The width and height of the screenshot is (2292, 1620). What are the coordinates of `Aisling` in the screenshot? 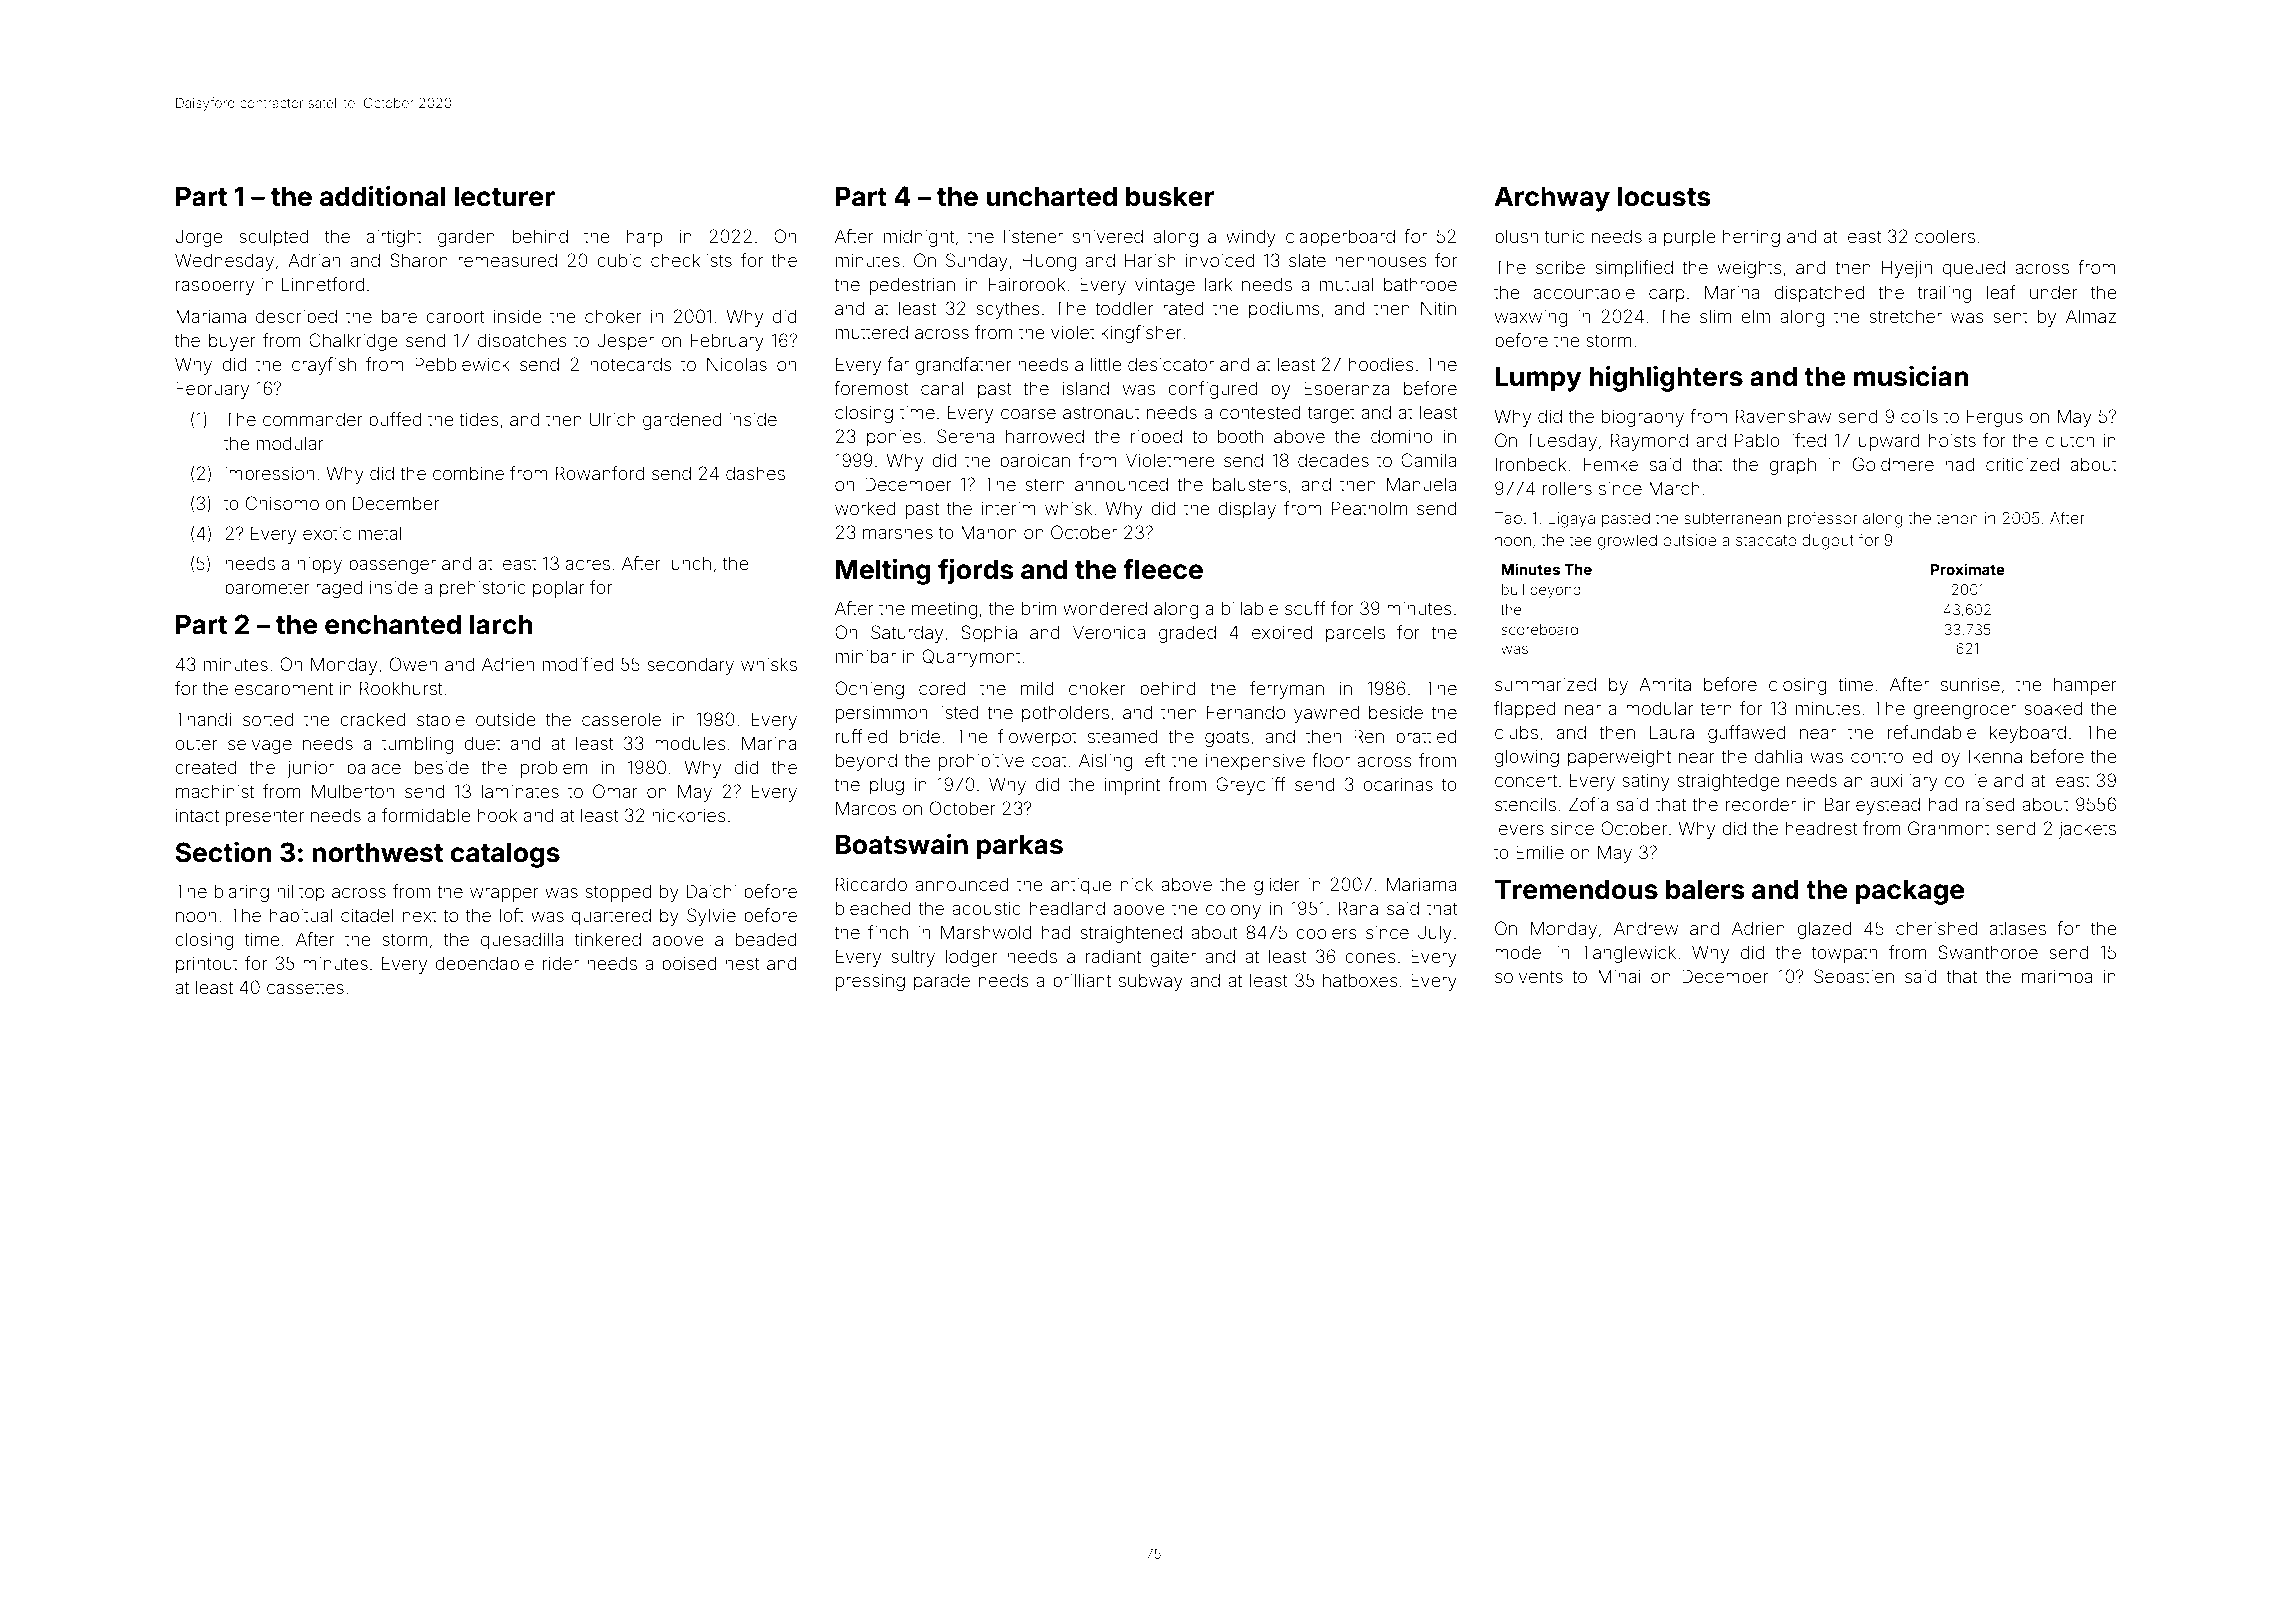 It's located at (1105, 762).
